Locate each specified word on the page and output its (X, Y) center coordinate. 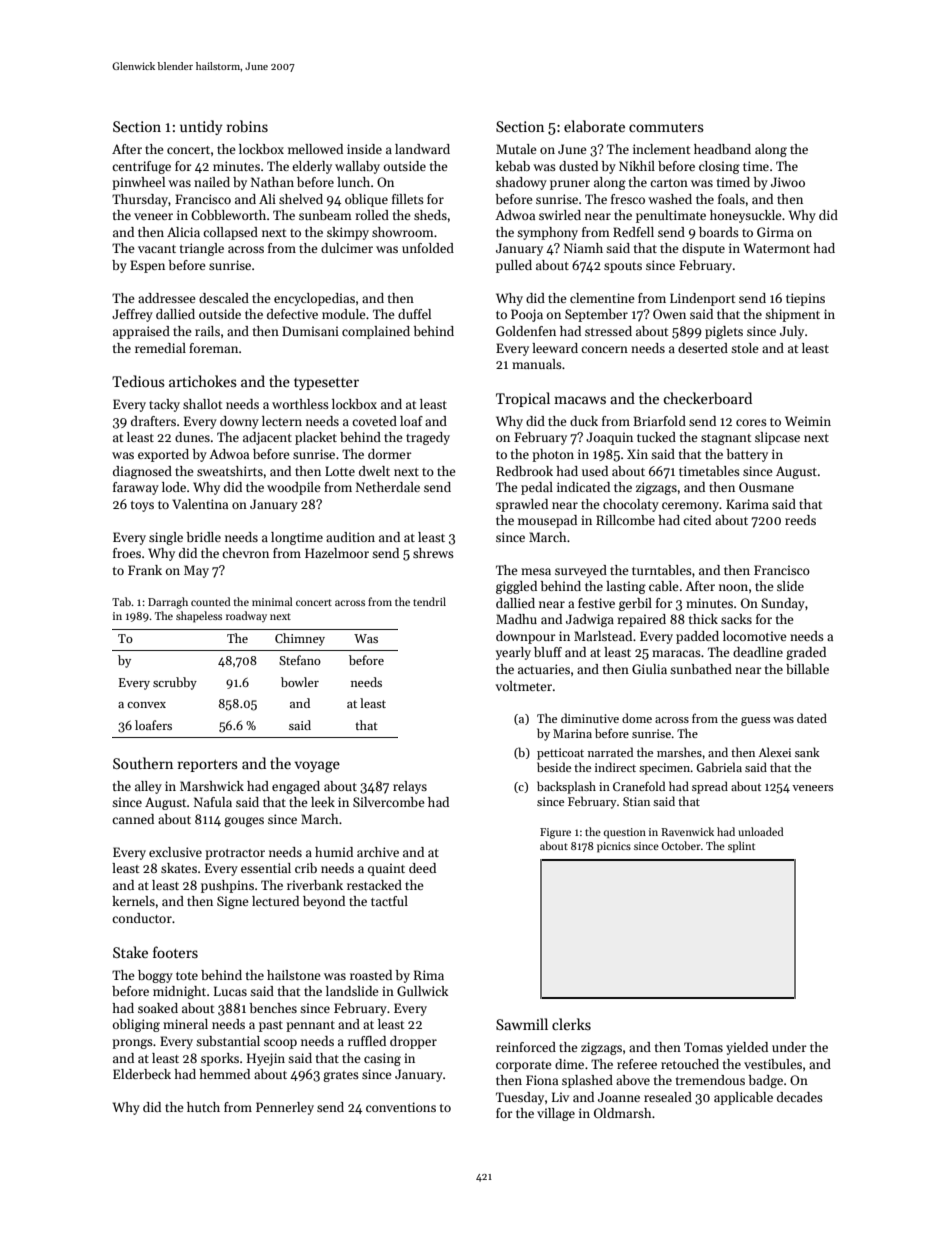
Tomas (703, 1047)
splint (741, 847)
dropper (413, 1042)
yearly (513, 653)
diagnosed (142, 472)
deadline (758, 652)
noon (733, 587)
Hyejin (266, 1059)
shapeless (199, 617)
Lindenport (703, 299)
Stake (130, 952)
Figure (555, 833)
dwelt (374, 471)
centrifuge (141, 167)
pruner (570, 185)
